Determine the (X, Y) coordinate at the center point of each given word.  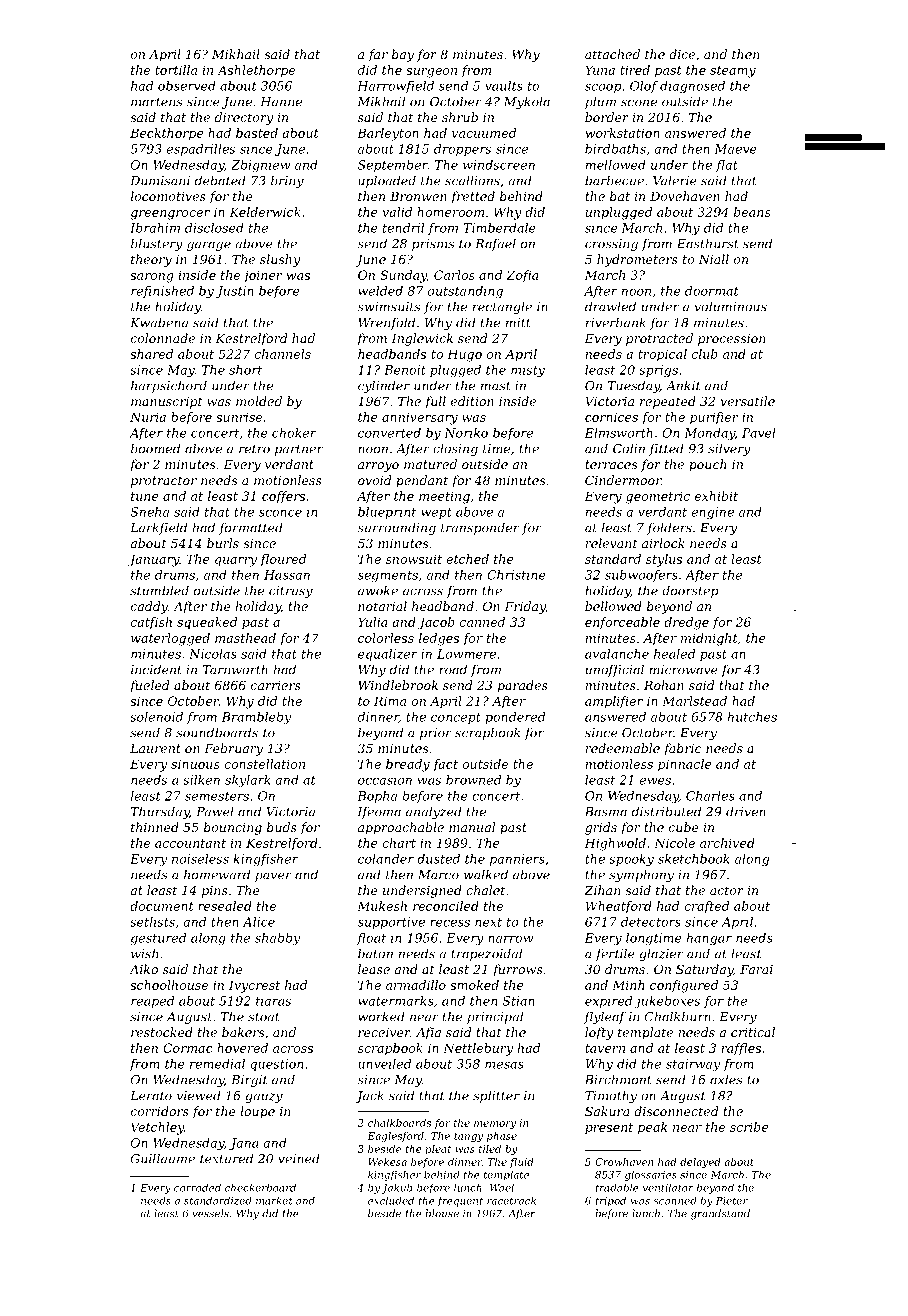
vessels (211, 1213)
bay (403, 55)
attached (612, 54)
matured (430, 464)
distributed (666, 811)
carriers (276, 685)
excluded (391, 1200)
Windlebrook (398, 685)
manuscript (167, 403)
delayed (700, 1163)
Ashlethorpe (256, 71)
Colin (629, 448)
